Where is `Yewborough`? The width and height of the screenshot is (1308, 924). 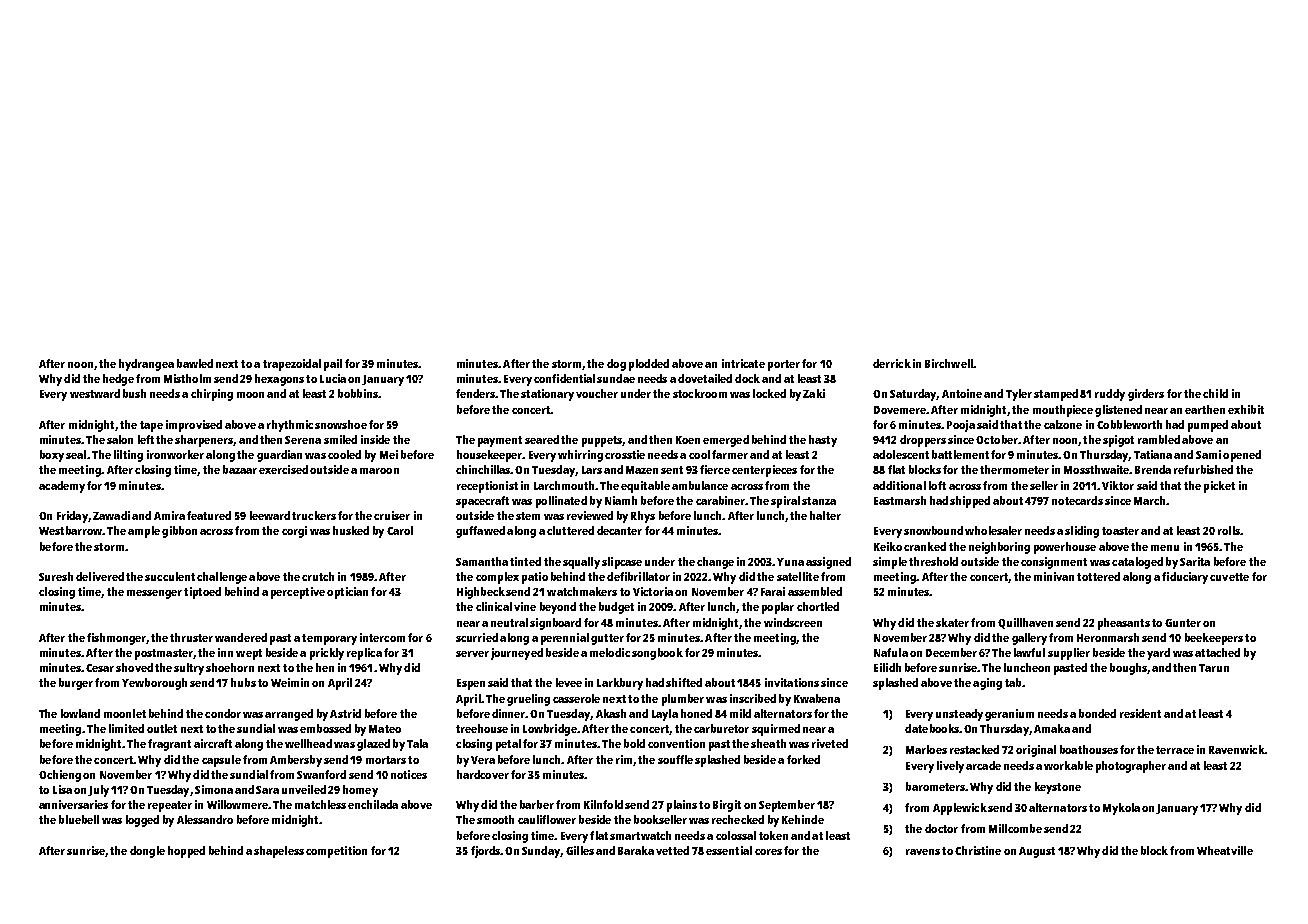
Yewborough is located at coordinates (154, 684).
